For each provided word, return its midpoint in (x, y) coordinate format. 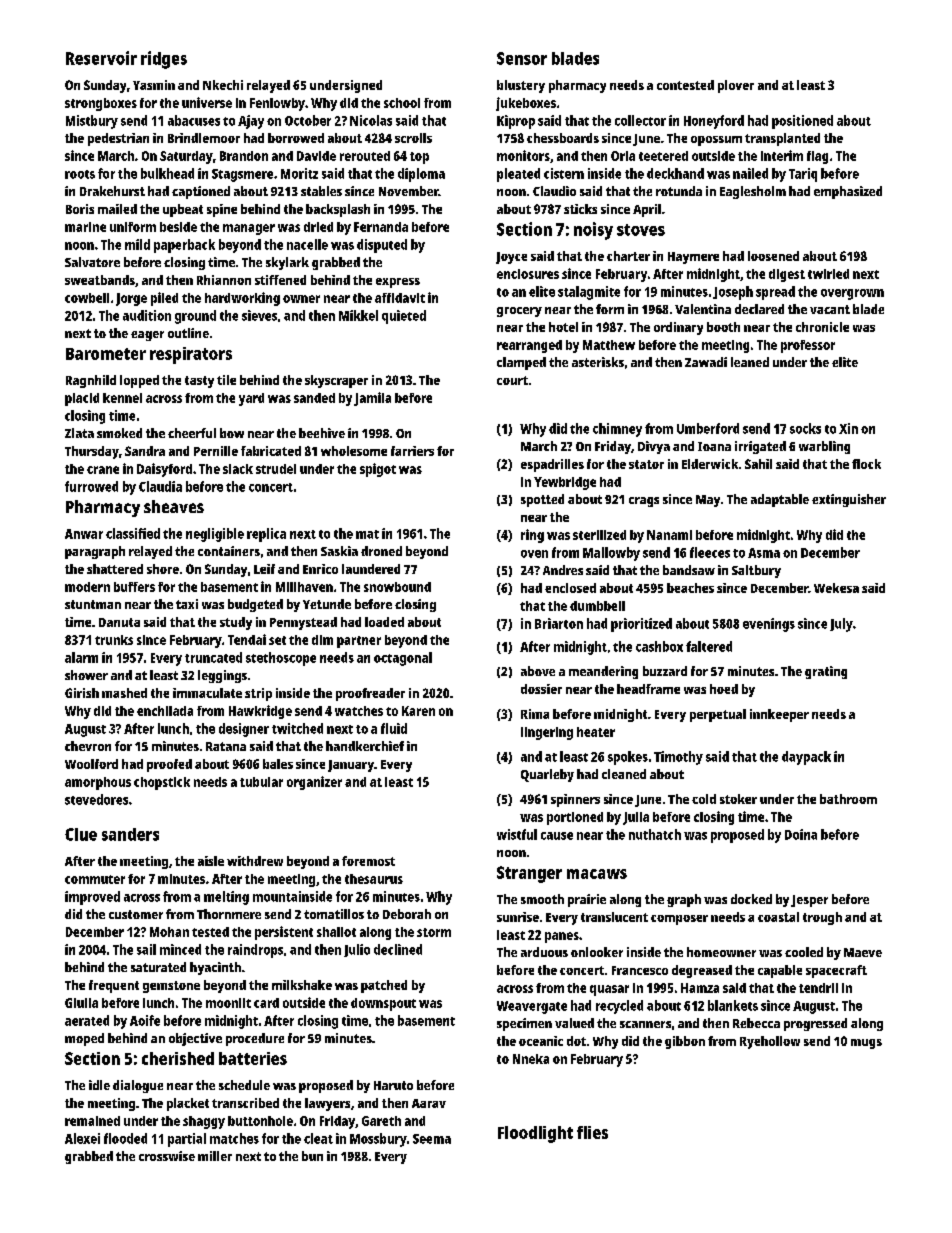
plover (736, 86)
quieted (404, 317)
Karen (418, 711)
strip (258, 694)
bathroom (848, 799)
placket (188, 1104)
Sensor (522, 58)
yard (251, 399)
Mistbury (92, 122)
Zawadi (706, 362)
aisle (211, 861)
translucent (614, 917)
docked (751, 899)
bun (312, 1156)
